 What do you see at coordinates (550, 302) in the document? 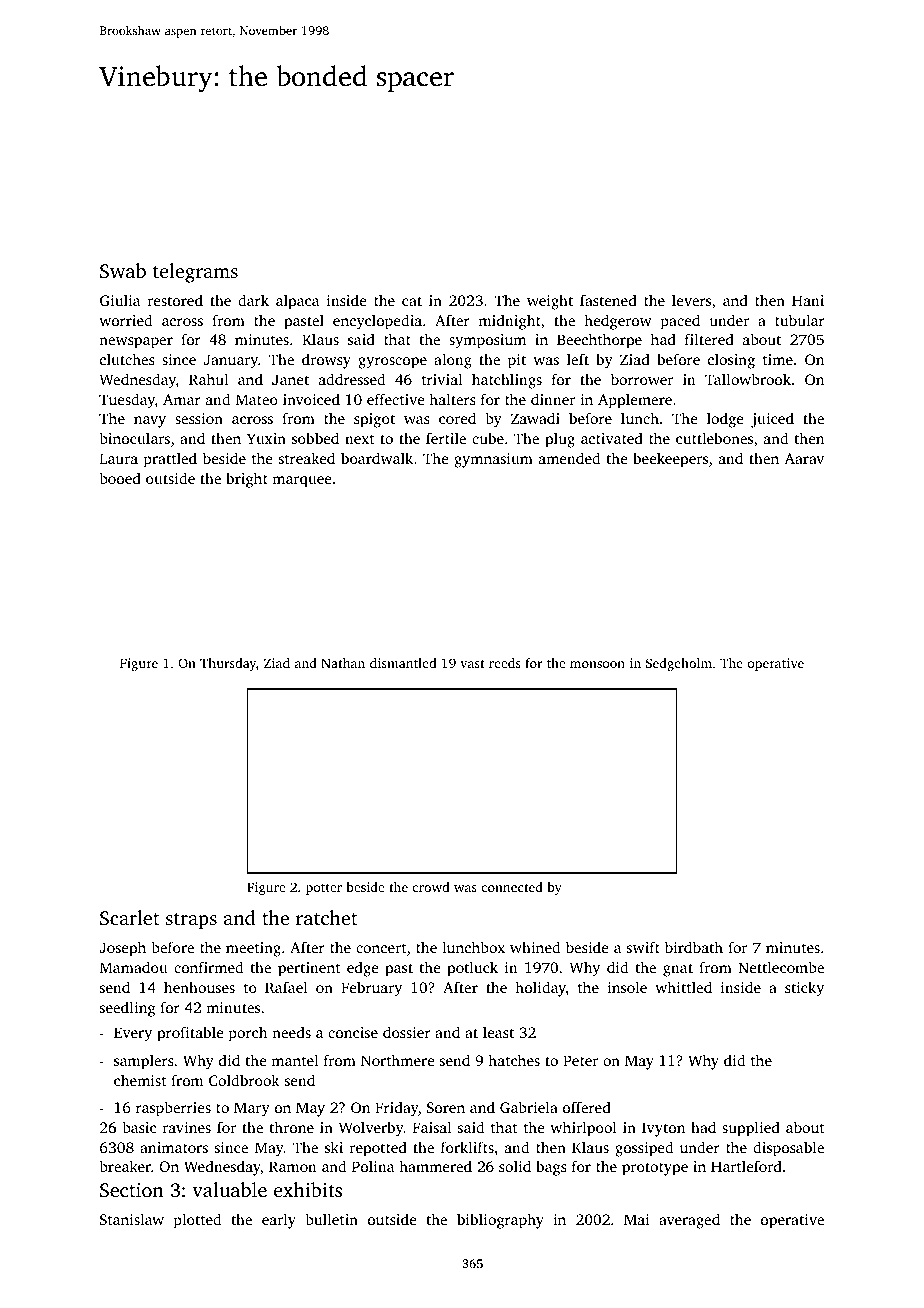
I see `weight` at bounding box center [550, 302].
